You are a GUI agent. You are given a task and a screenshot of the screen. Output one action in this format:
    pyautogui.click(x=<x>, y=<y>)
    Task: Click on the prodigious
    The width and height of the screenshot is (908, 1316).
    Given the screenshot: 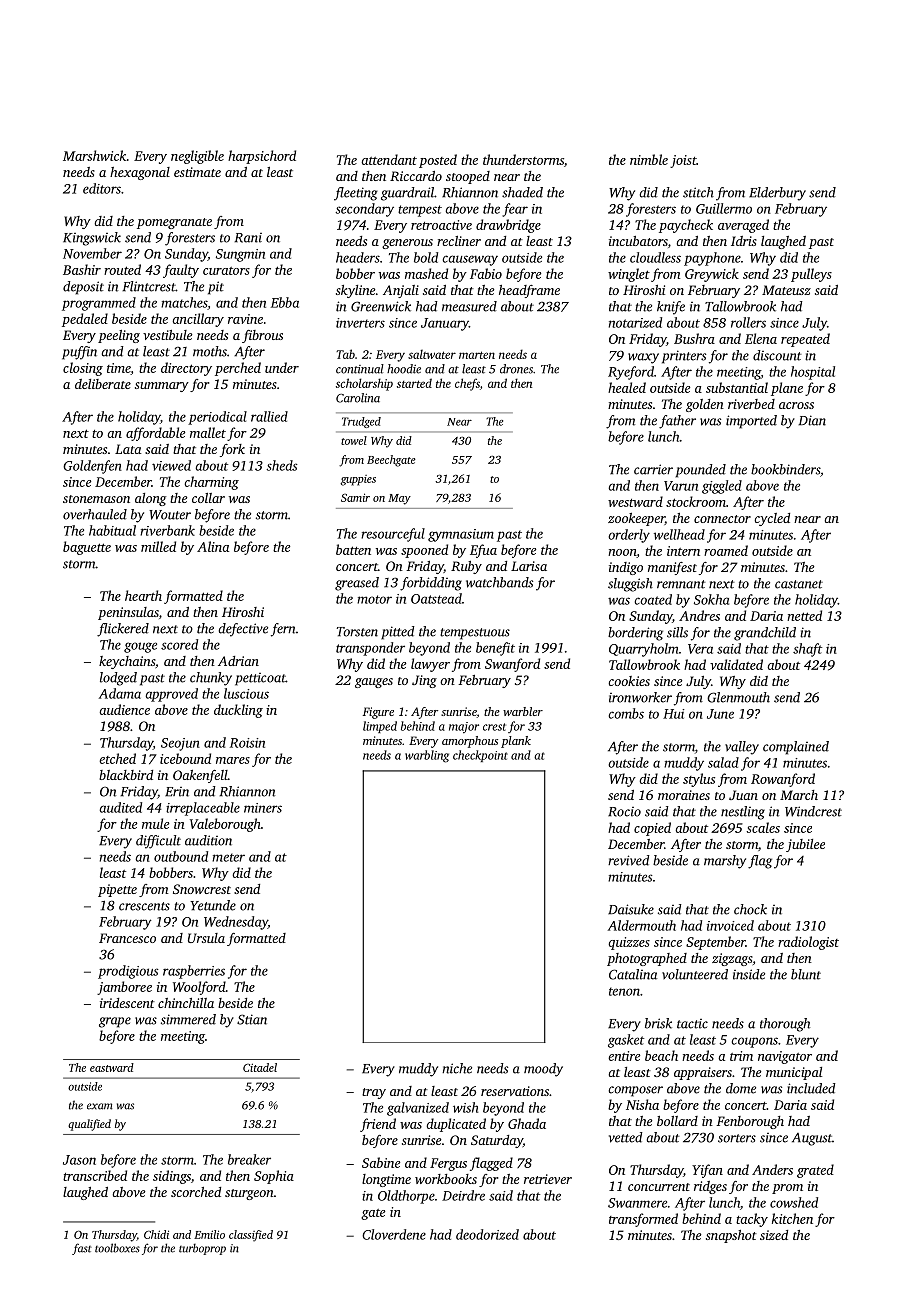 What is the action you would take?
    pyautogui.click(x=128, y=972)
